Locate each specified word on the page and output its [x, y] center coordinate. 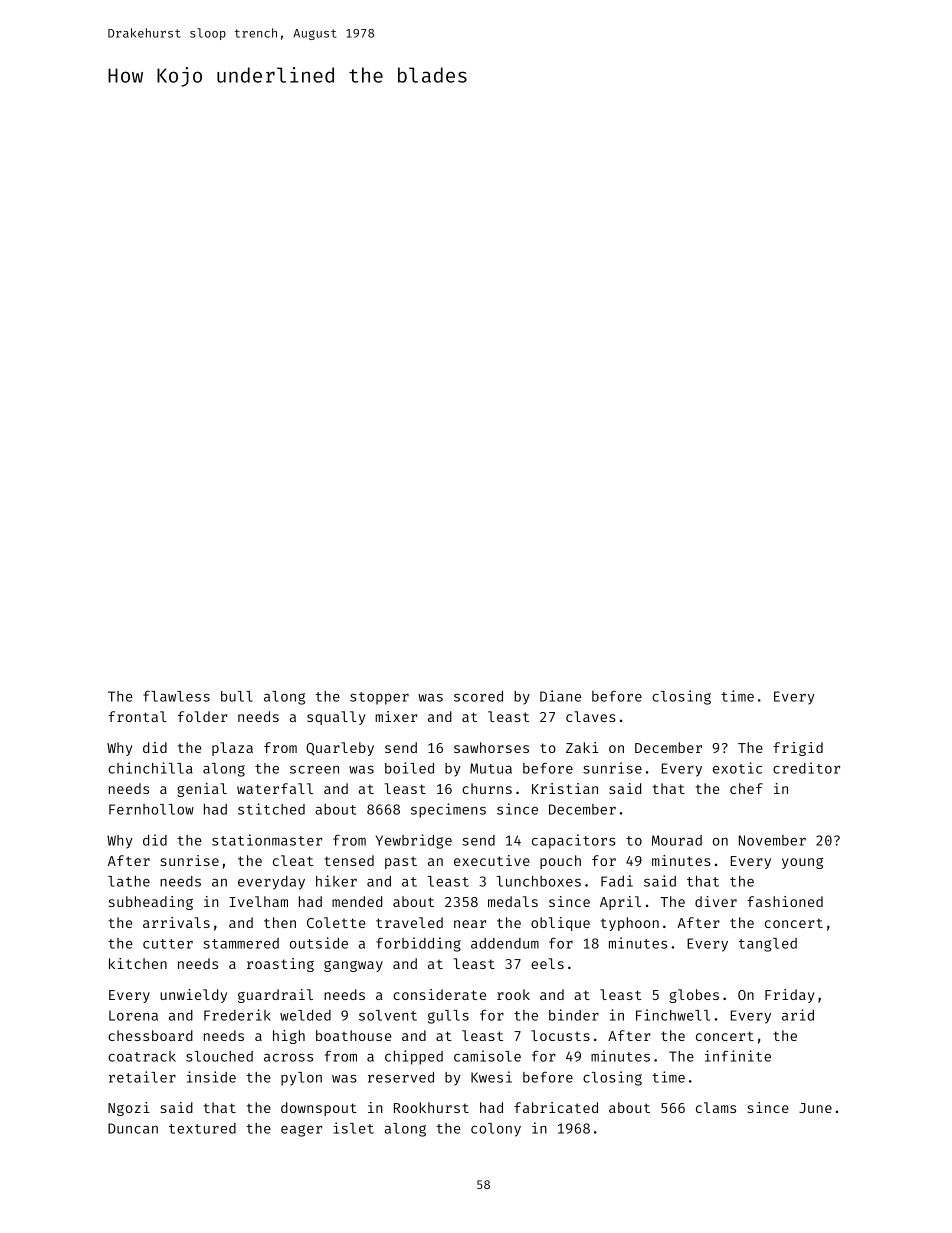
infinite [738, 1056]
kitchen [138, 963]
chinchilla [150, 768]
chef [746, 788]
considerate [439, 994]
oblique [560, 924]
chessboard [150, 1035]
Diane [560, 696]
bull [237, 696]
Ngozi [129, 1109]
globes [694, 996]
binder [574, 1015]
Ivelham [258, 901]
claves [591, 716]
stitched [271, 809]
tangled [768, 945]
